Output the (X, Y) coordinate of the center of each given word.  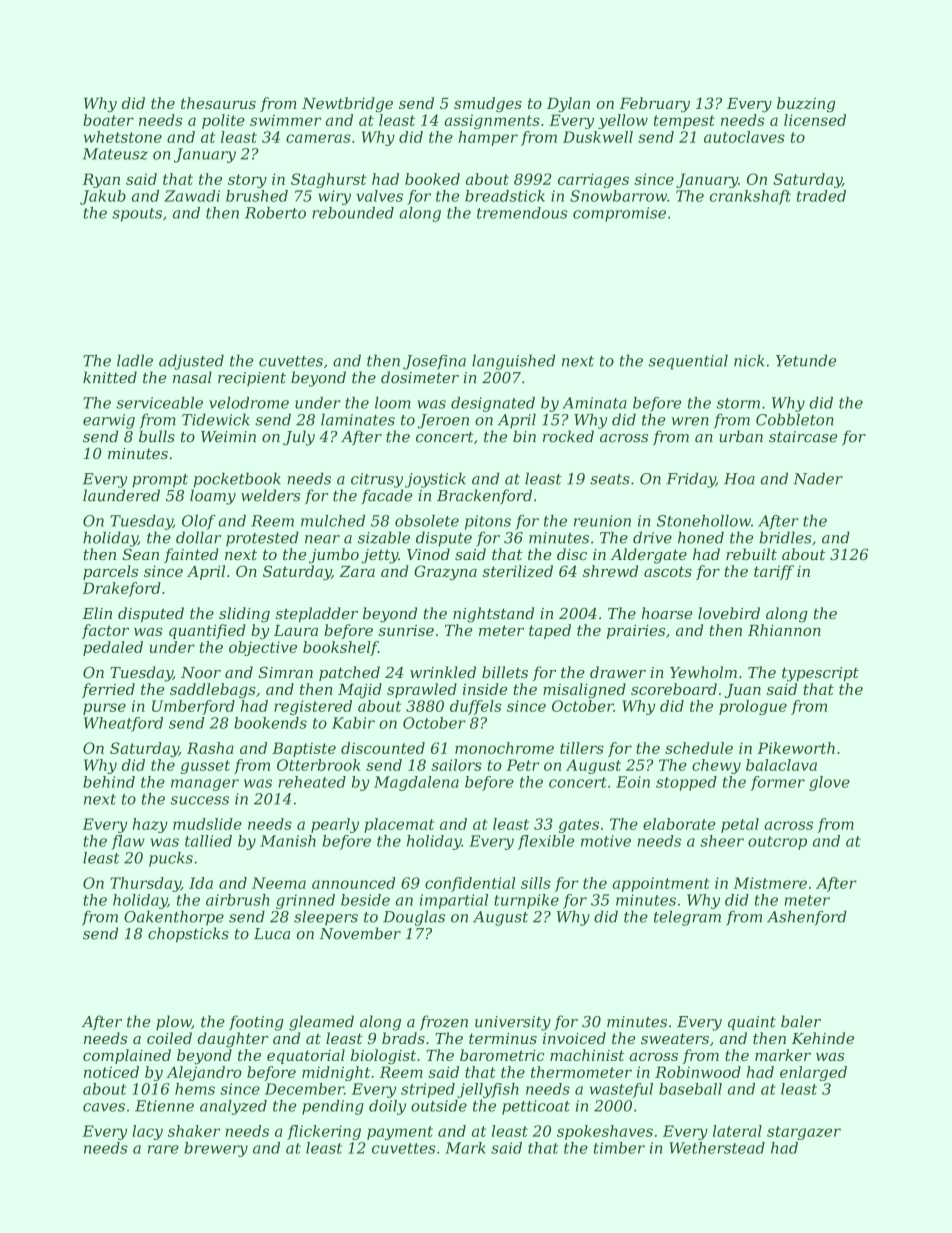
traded (821, 196)
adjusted (191, 362)
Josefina (434, 362)
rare (163, 1149)
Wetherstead (717, 1148)
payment (400, 1133)
